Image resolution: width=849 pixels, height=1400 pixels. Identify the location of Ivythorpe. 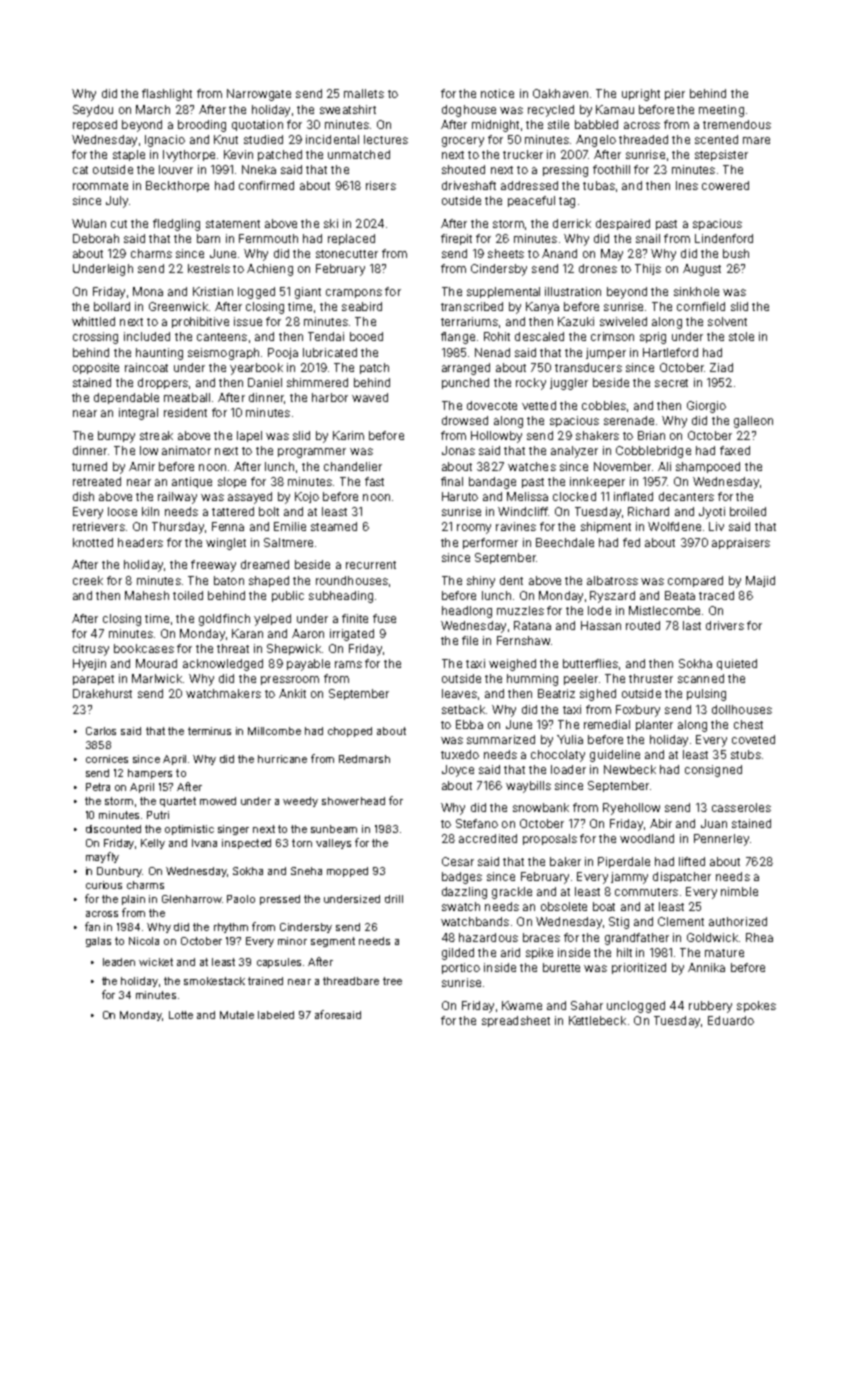
(189, 156).
